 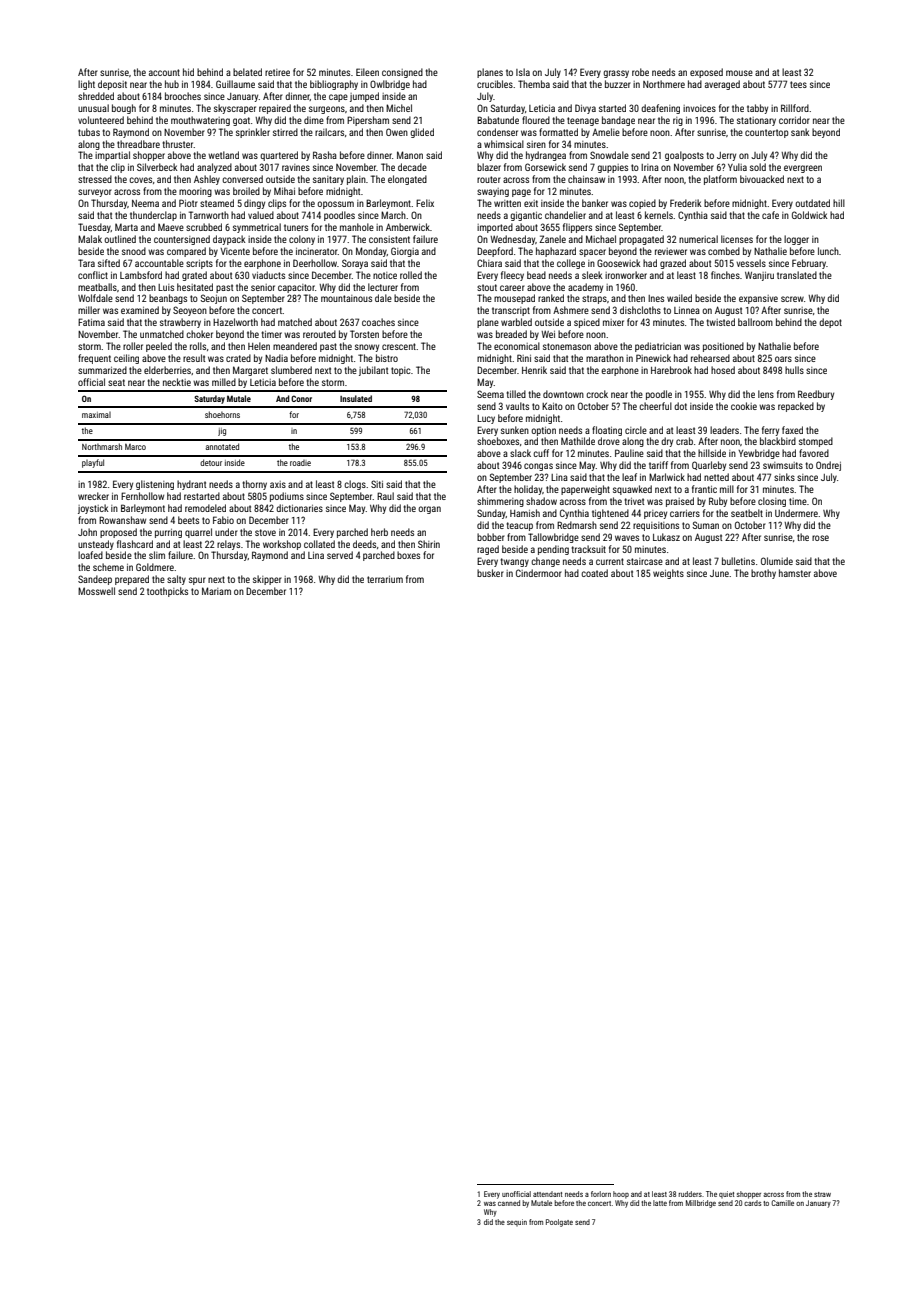 I want to click on skipper, so click(x=267, y=580).
